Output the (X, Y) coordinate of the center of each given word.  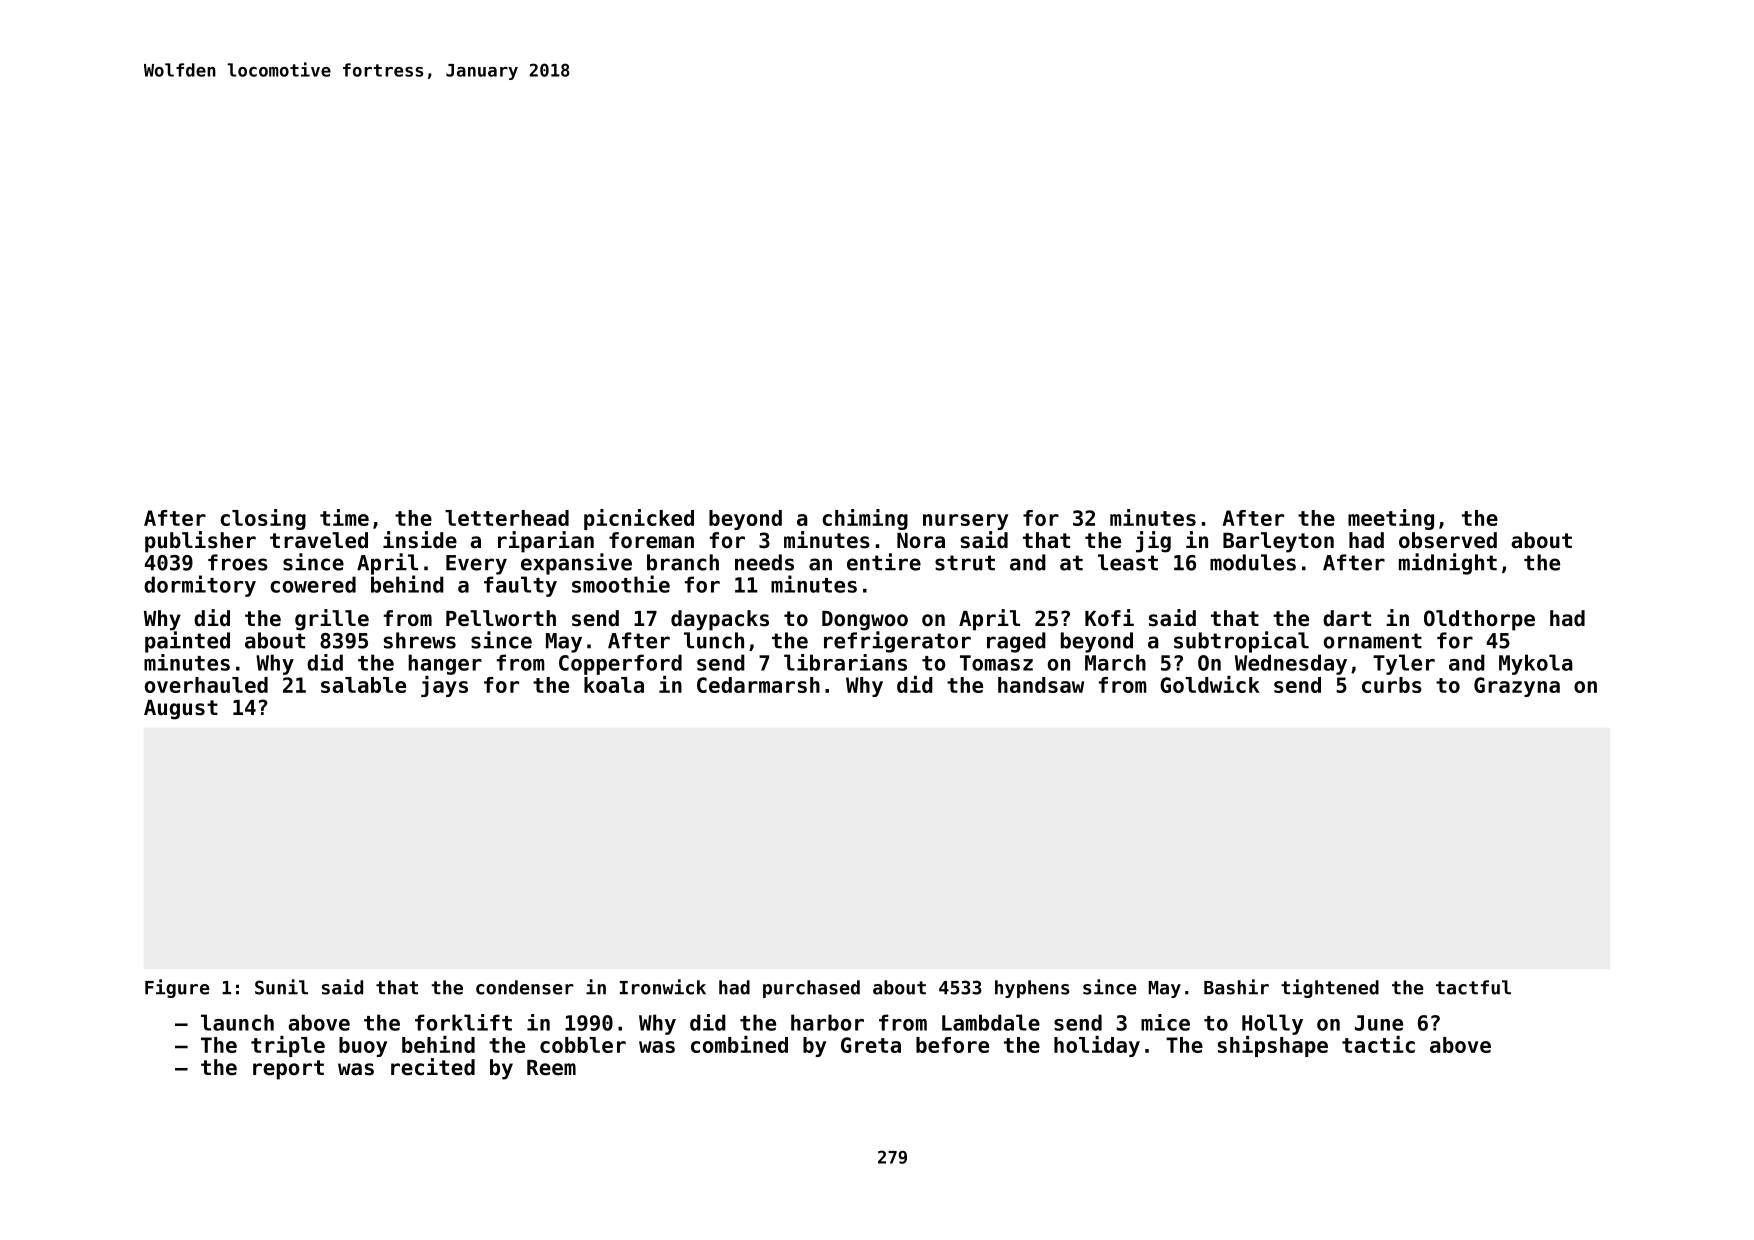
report (288, 1070)
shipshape (1273, 1046)
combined (739, 1044)
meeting (1391, 519)
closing (263, 519)
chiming (865, 519)
